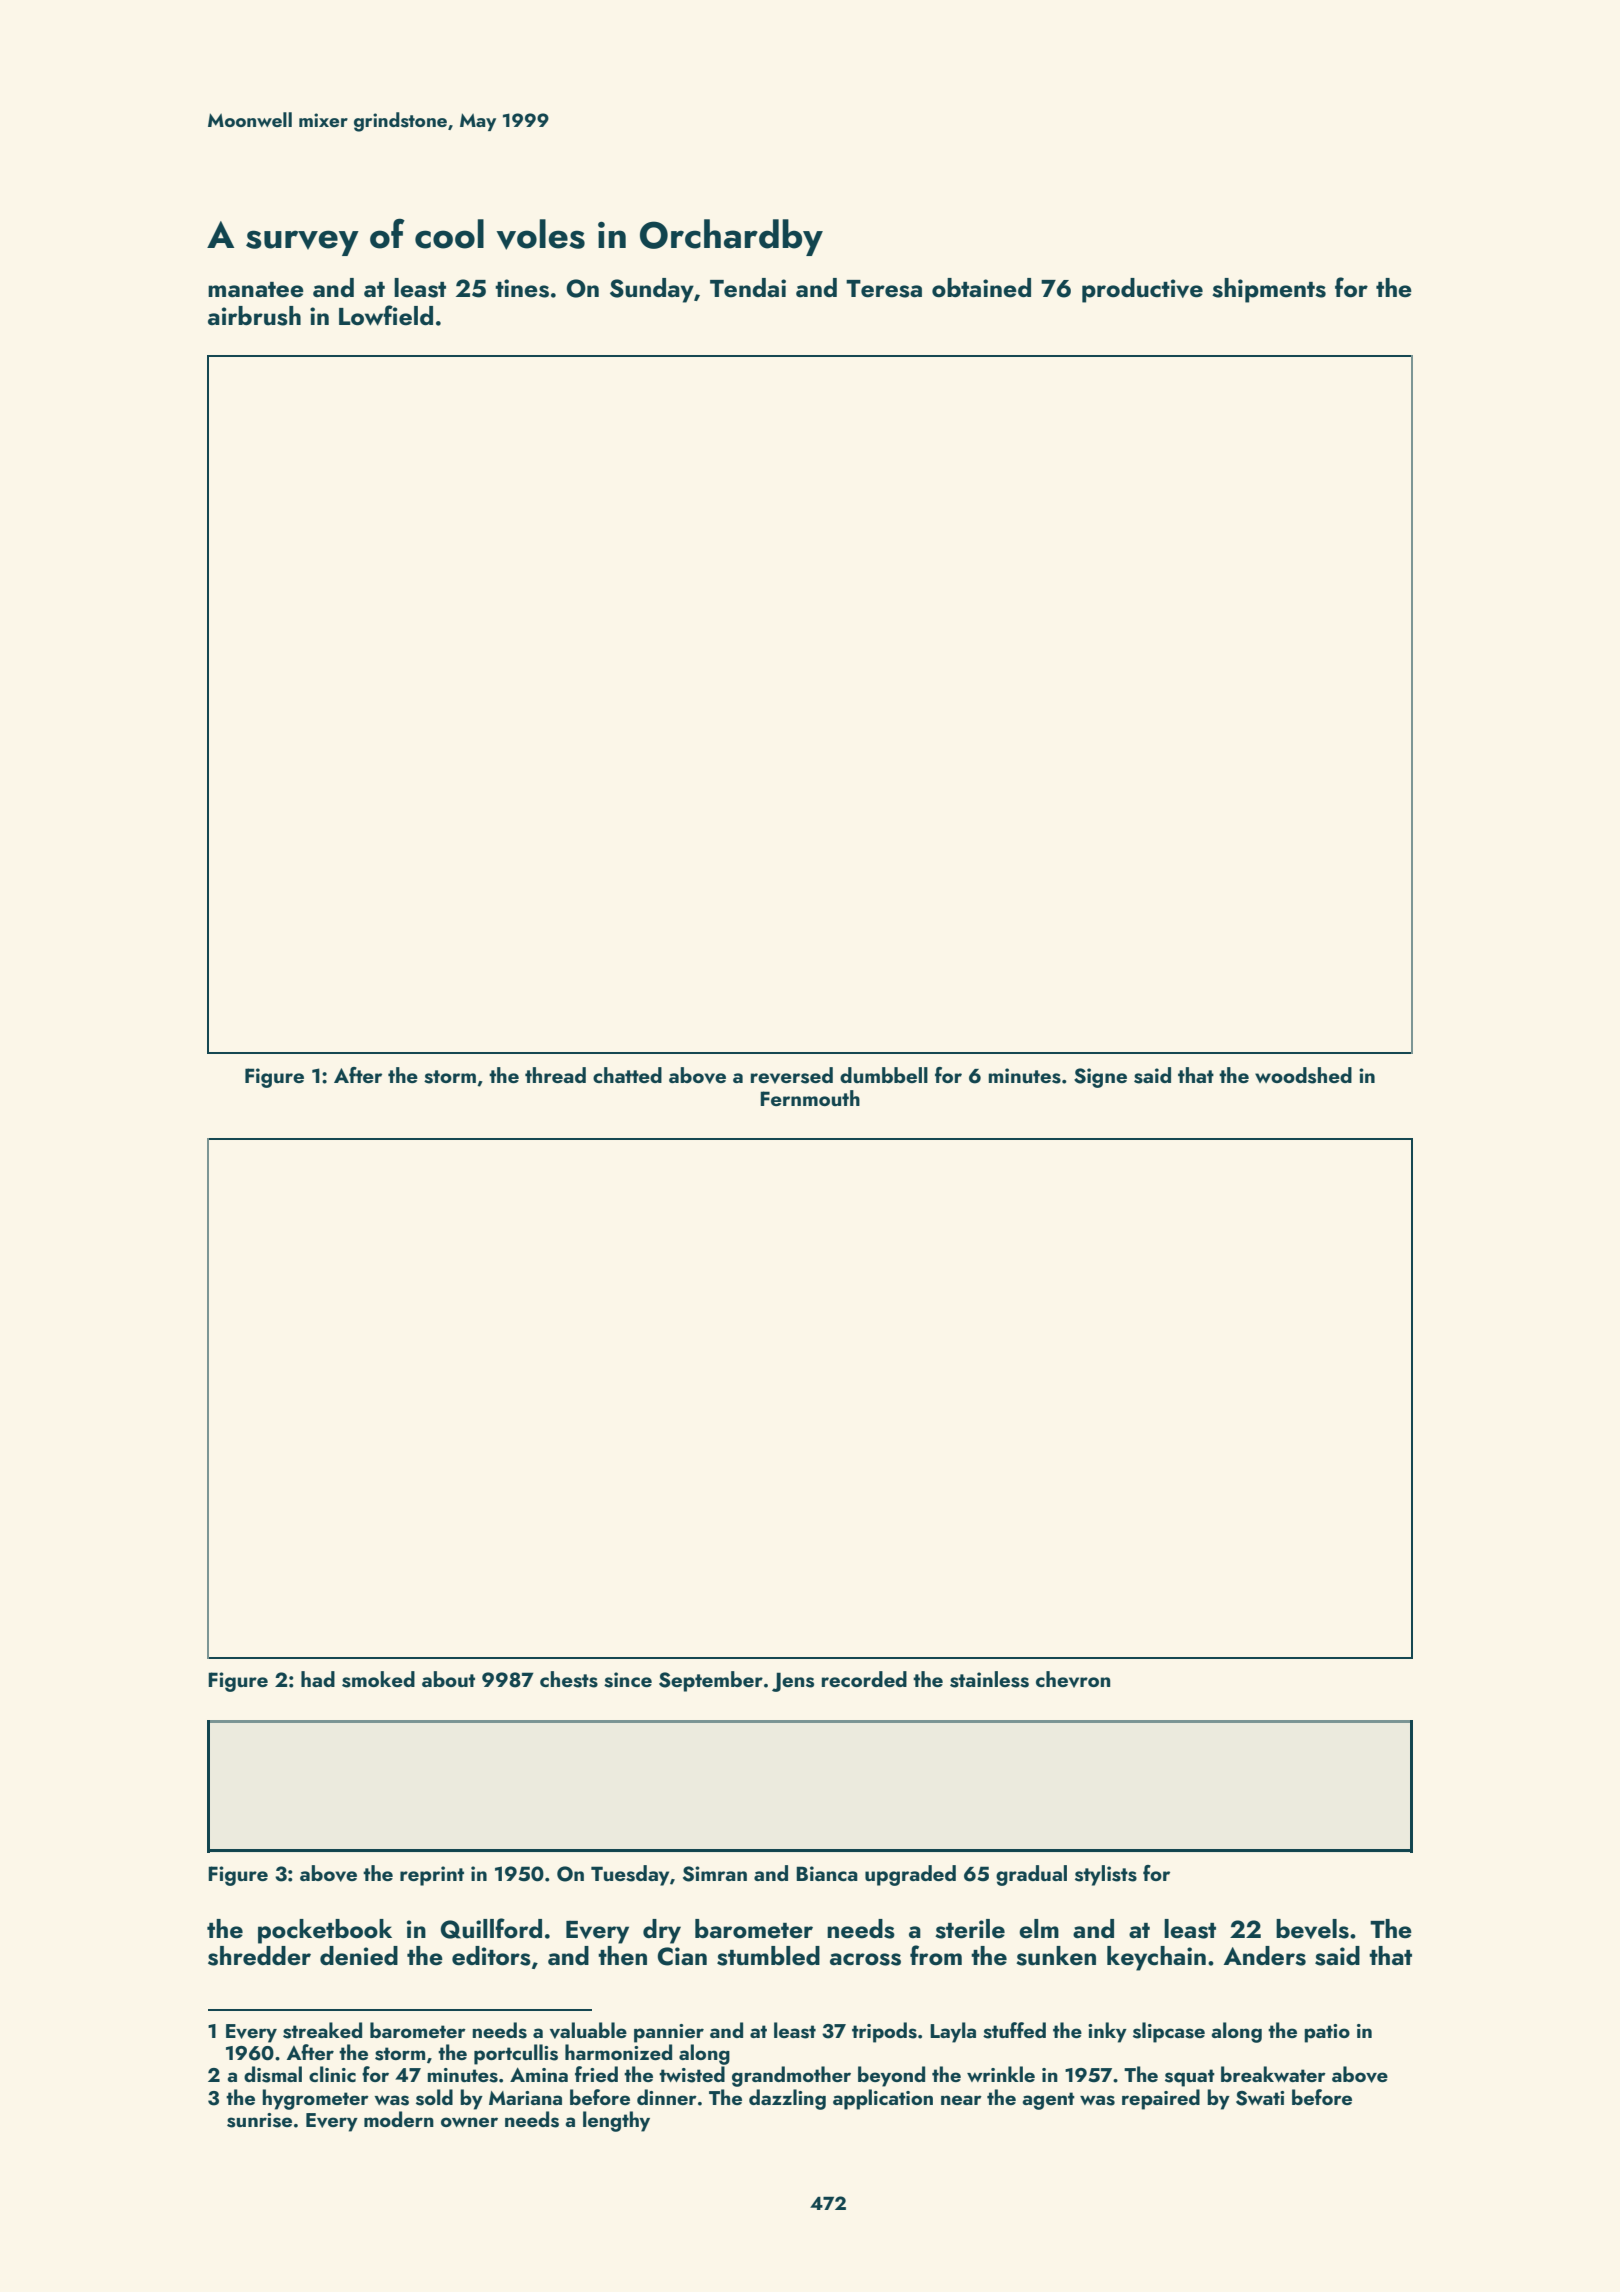  What do you see at coordinates (810, 1098) in the screenshot?
I see `Fernmouth` at bounding box center [810, 1098].
